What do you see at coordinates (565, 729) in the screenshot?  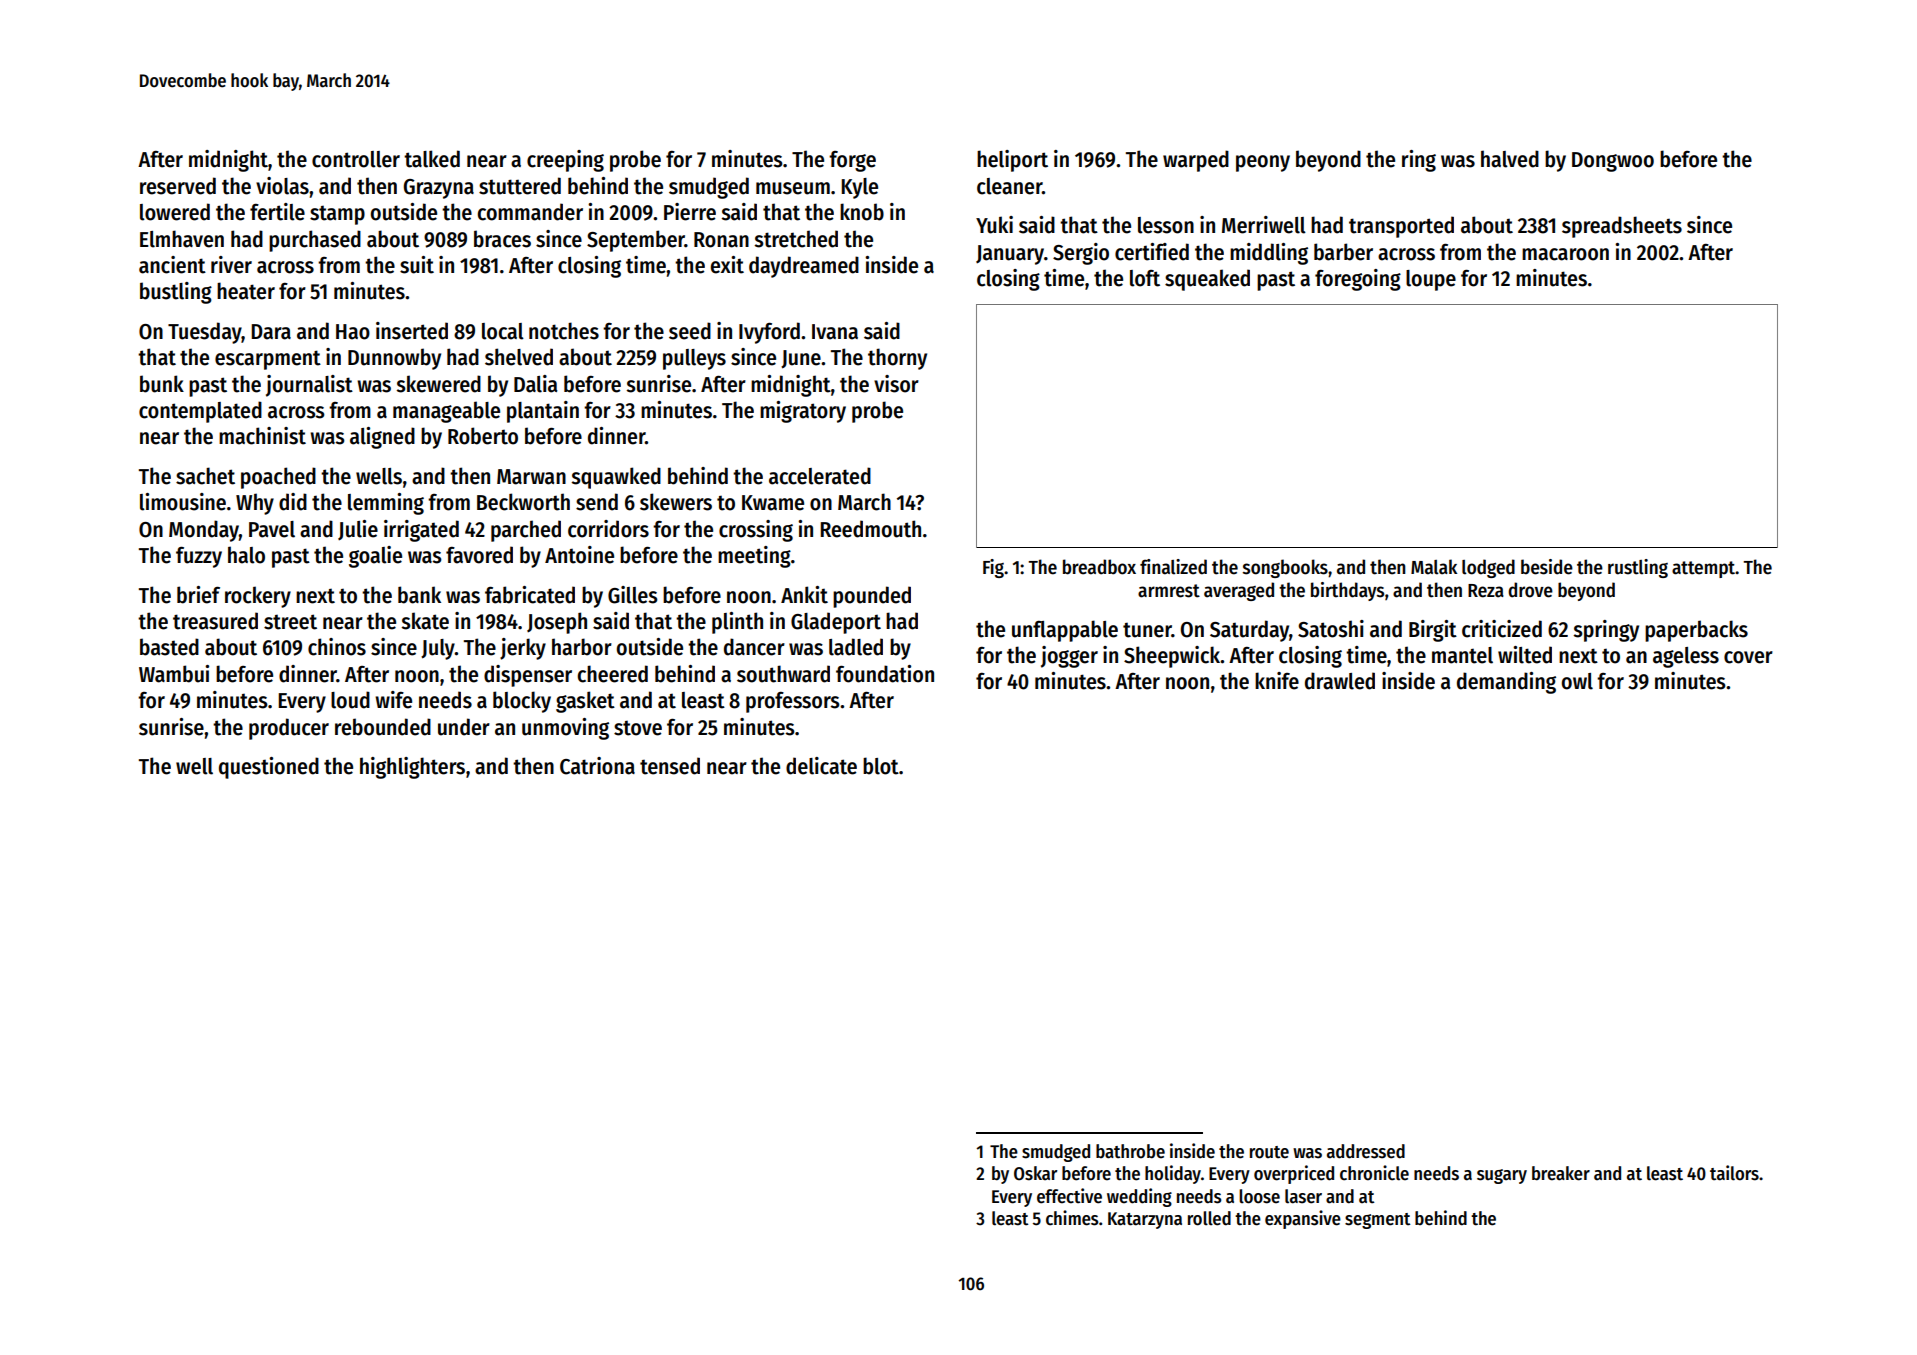 I see `unmoving` at bounding box center [565, 729].
